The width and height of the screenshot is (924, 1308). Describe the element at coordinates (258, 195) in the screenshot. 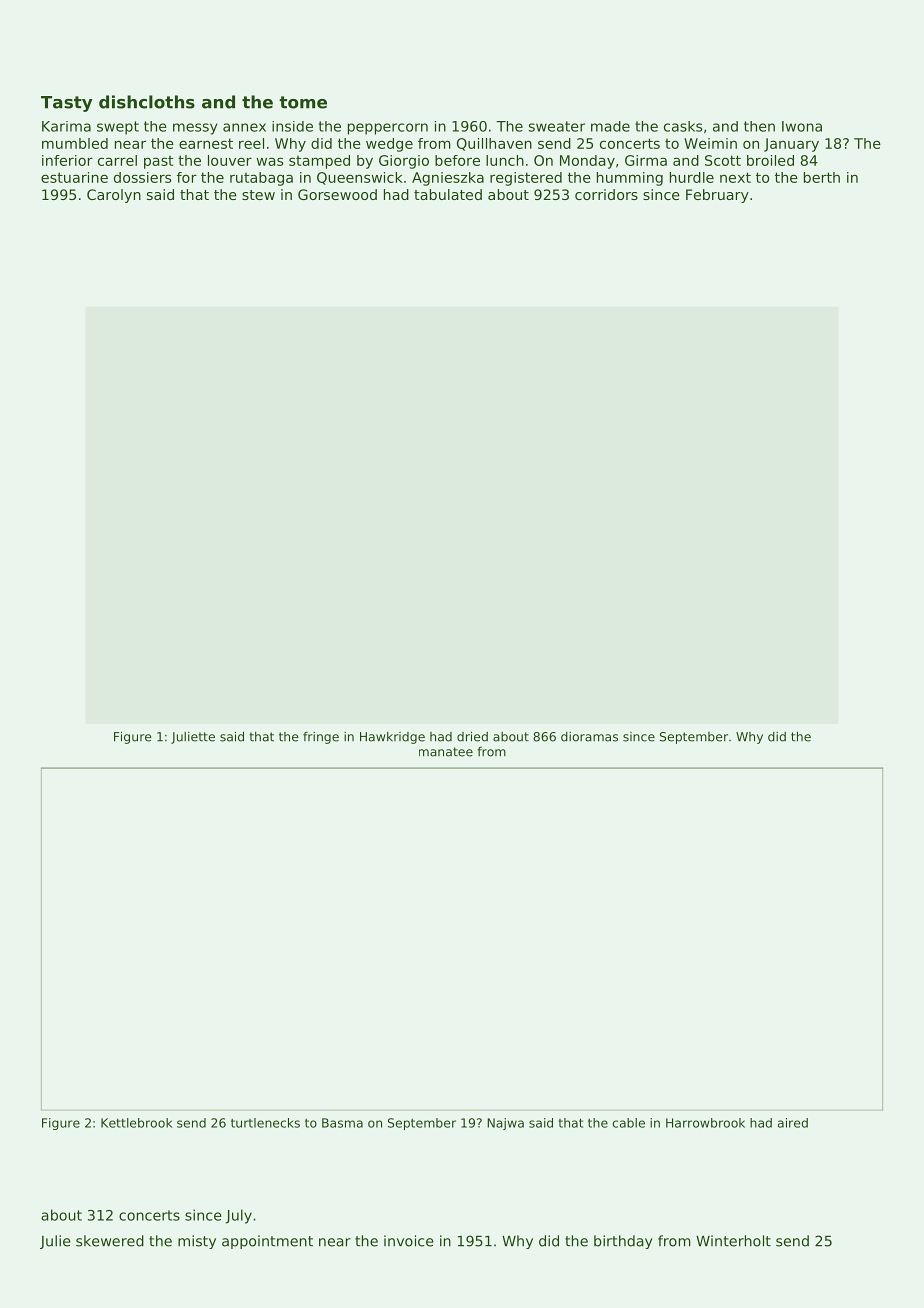

I see `stew` at that location.
